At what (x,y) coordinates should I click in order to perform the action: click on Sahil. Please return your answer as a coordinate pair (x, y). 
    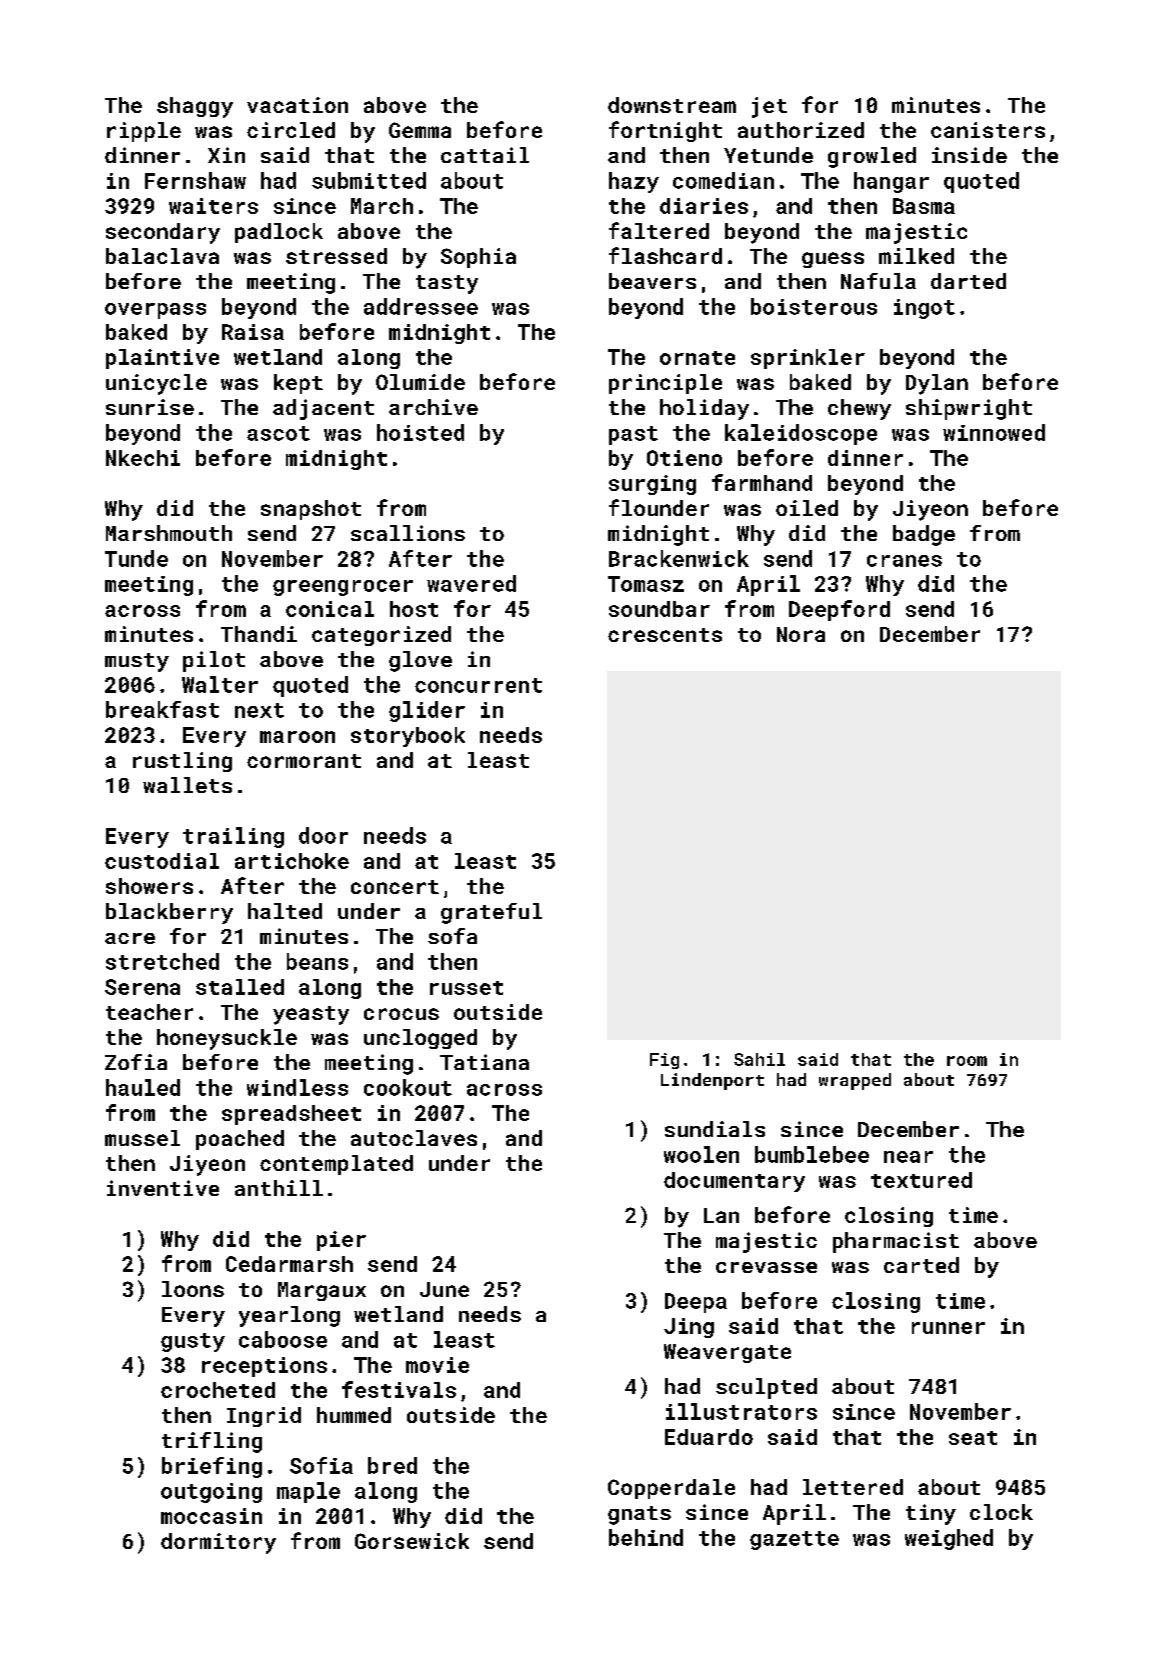
    Looking at the image, I should click on (759, 1059).
